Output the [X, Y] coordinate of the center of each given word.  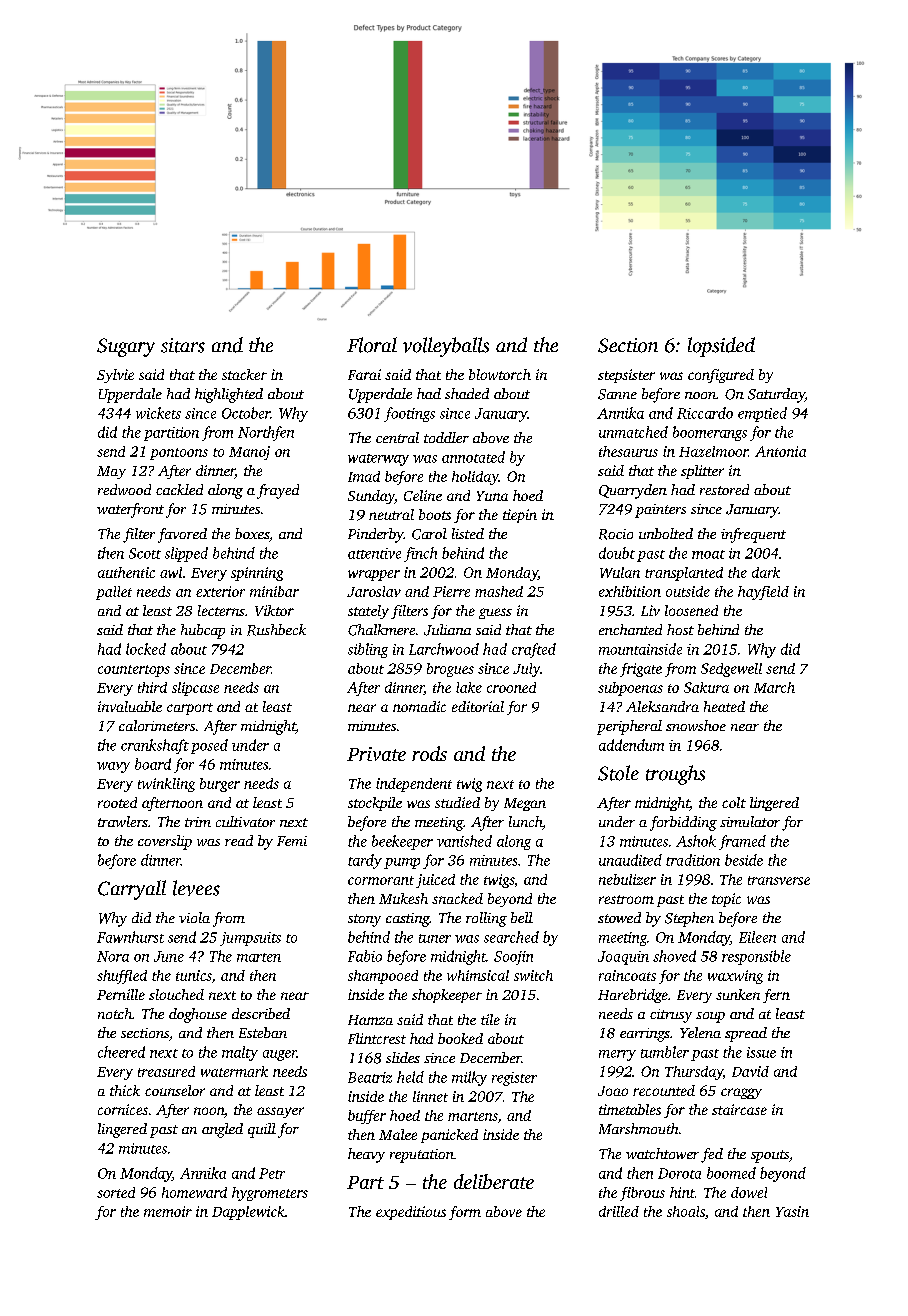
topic [726, 900]
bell [522, 917]
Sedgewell [731, 670]
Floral [372, 345]
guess [495, 613]
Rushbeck [276, 630]
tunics [194, 975]
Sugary [126, 347]
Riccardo [705, 413]
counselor [175, 1090]
